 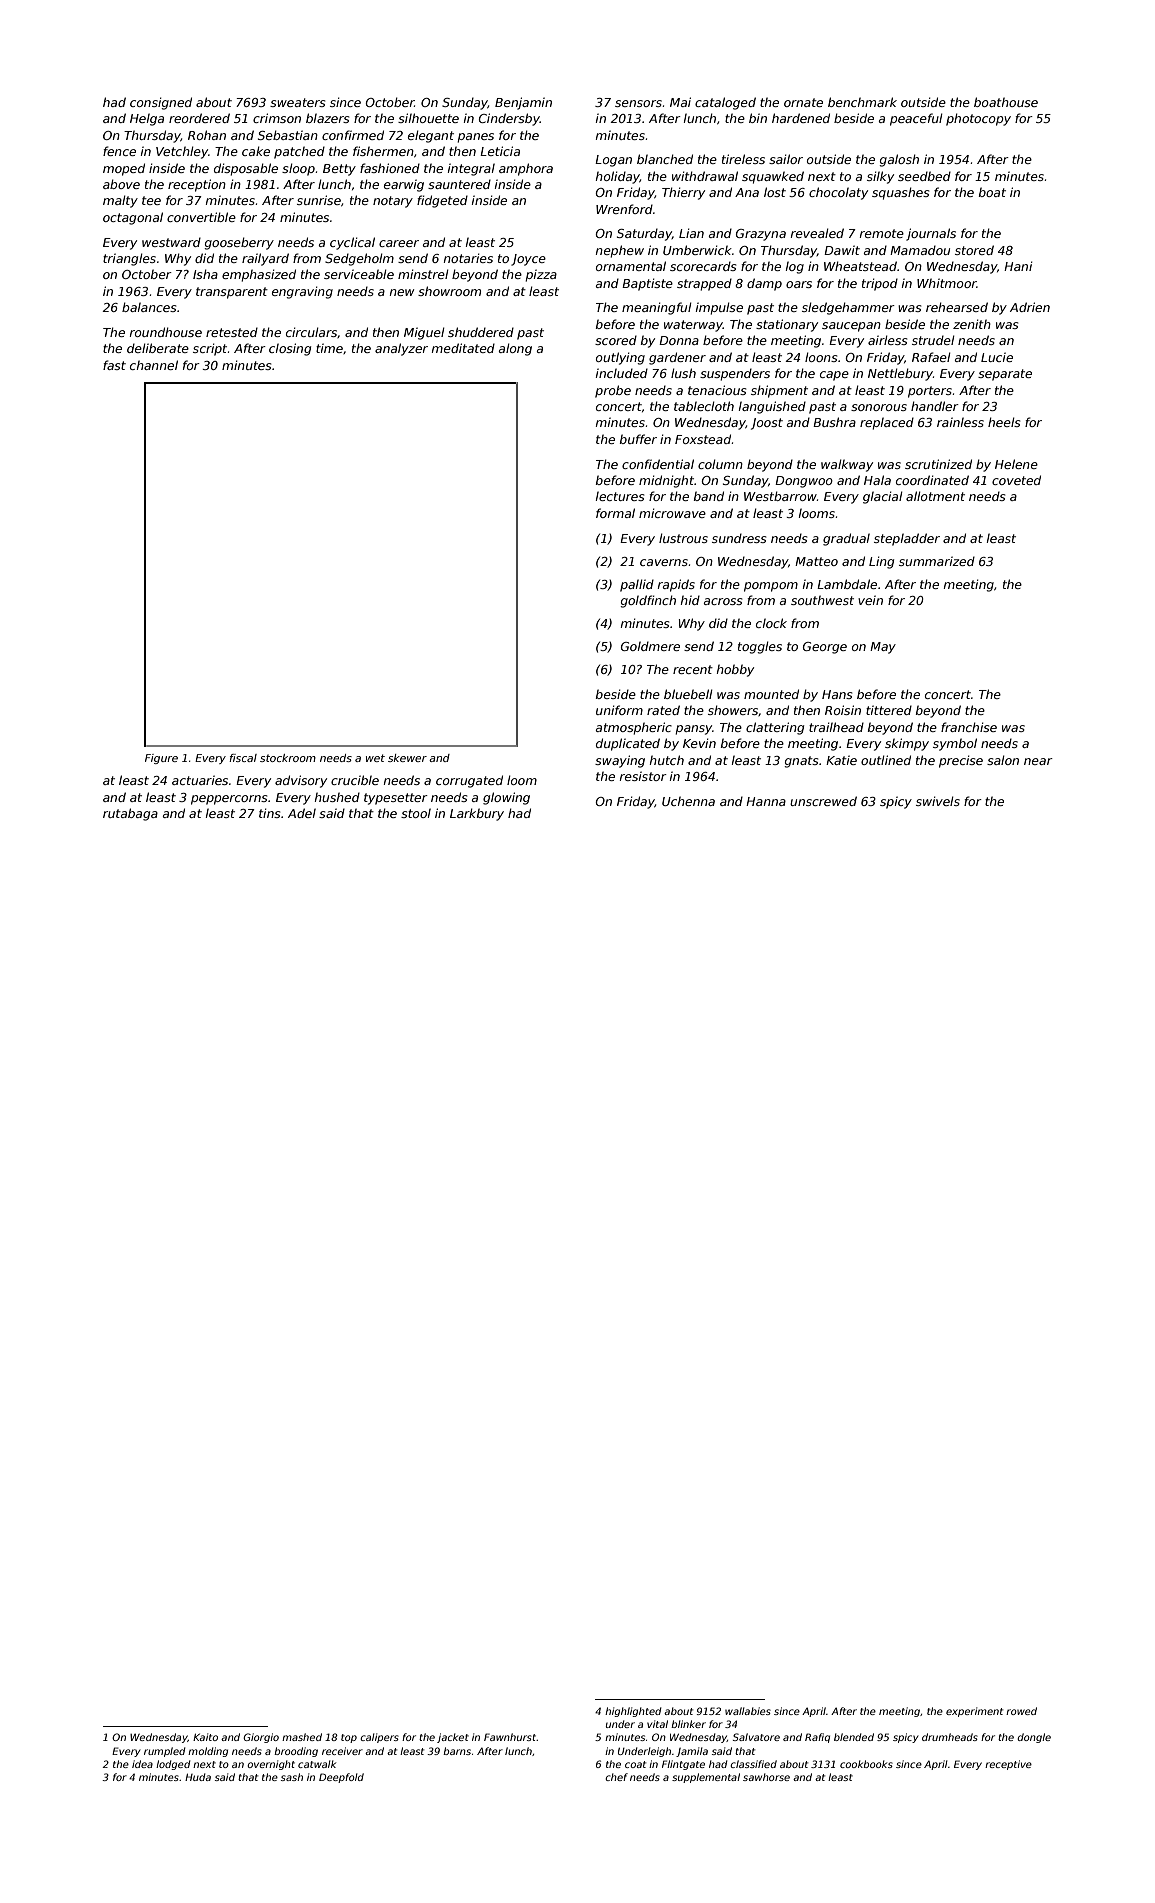 What do you see at coordinates (477, 814) in the document?
I see `Larkbury` at bounding box center [477, 814].
